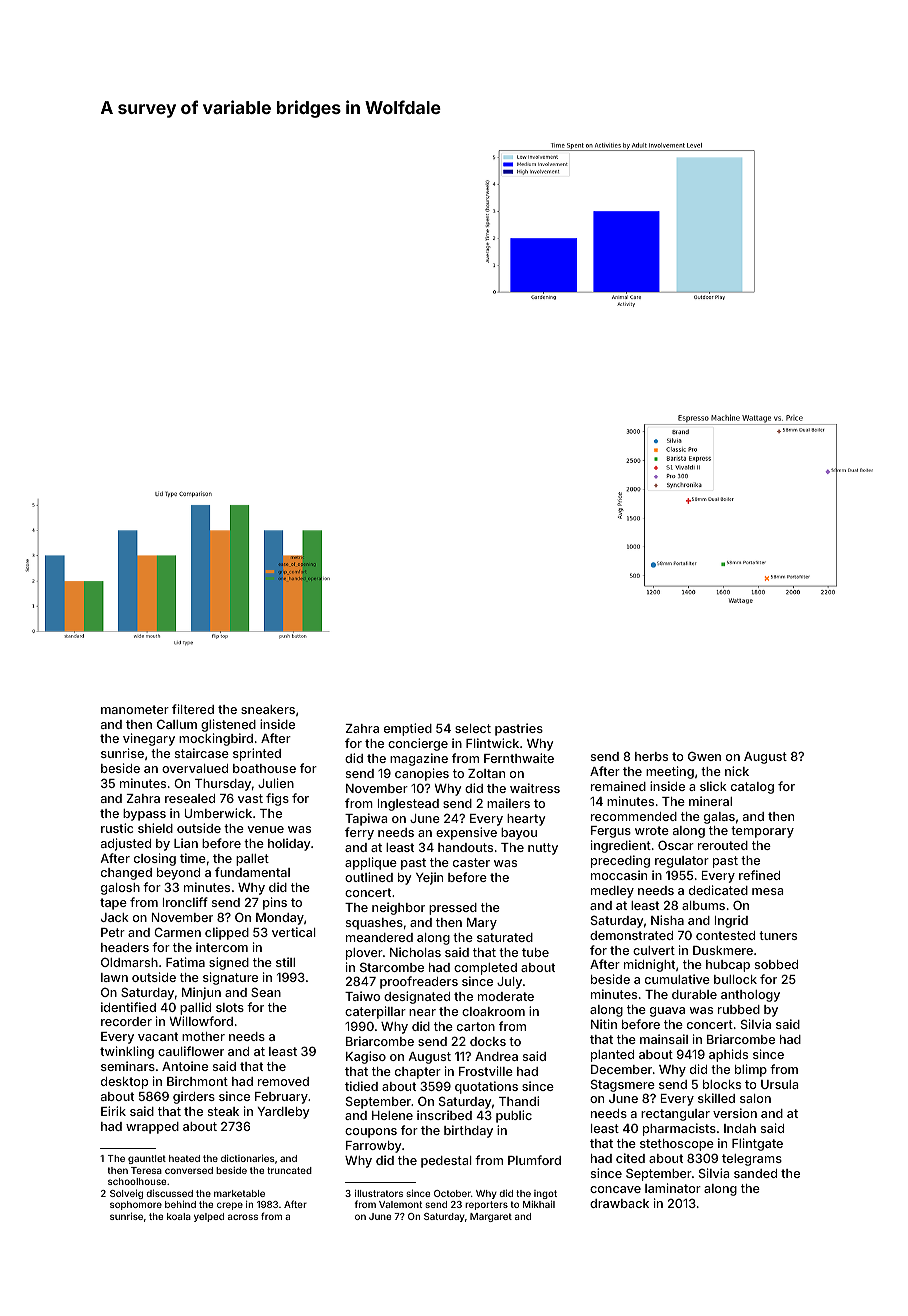 Image resolution: width=908 pixels, height=1316 pixels. I want to click on laminator, so click(673, 1188).
